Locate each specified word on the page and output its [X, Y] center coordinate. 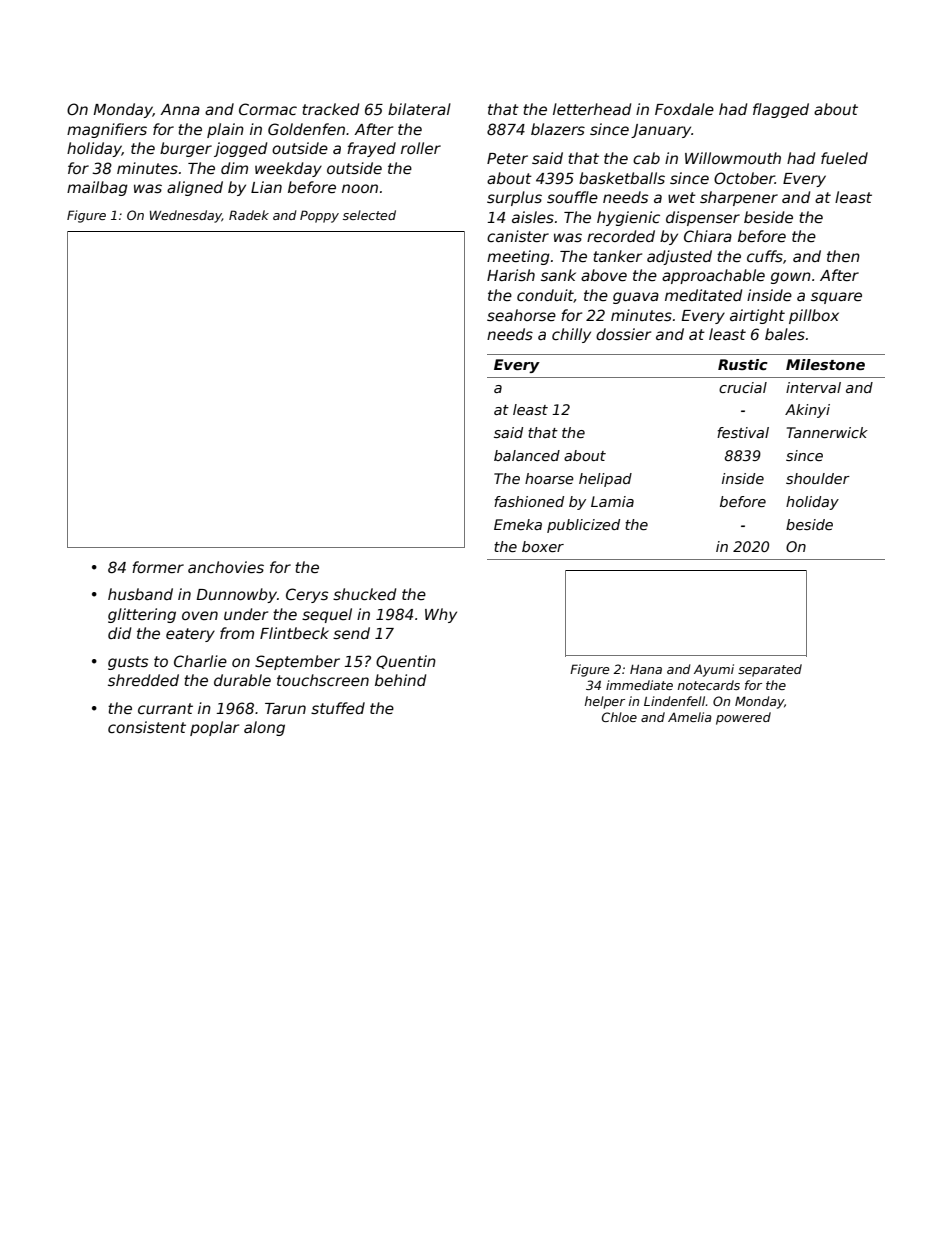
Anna [180, 109]
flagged [781, 110]
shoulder [818, 478]
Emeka [518, 524]
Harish [511, 275]
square [836, 298]
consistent [147, 727]
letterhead [592, 109]
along [264, 728]
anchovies [226, 567]
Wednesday [186, 216]
